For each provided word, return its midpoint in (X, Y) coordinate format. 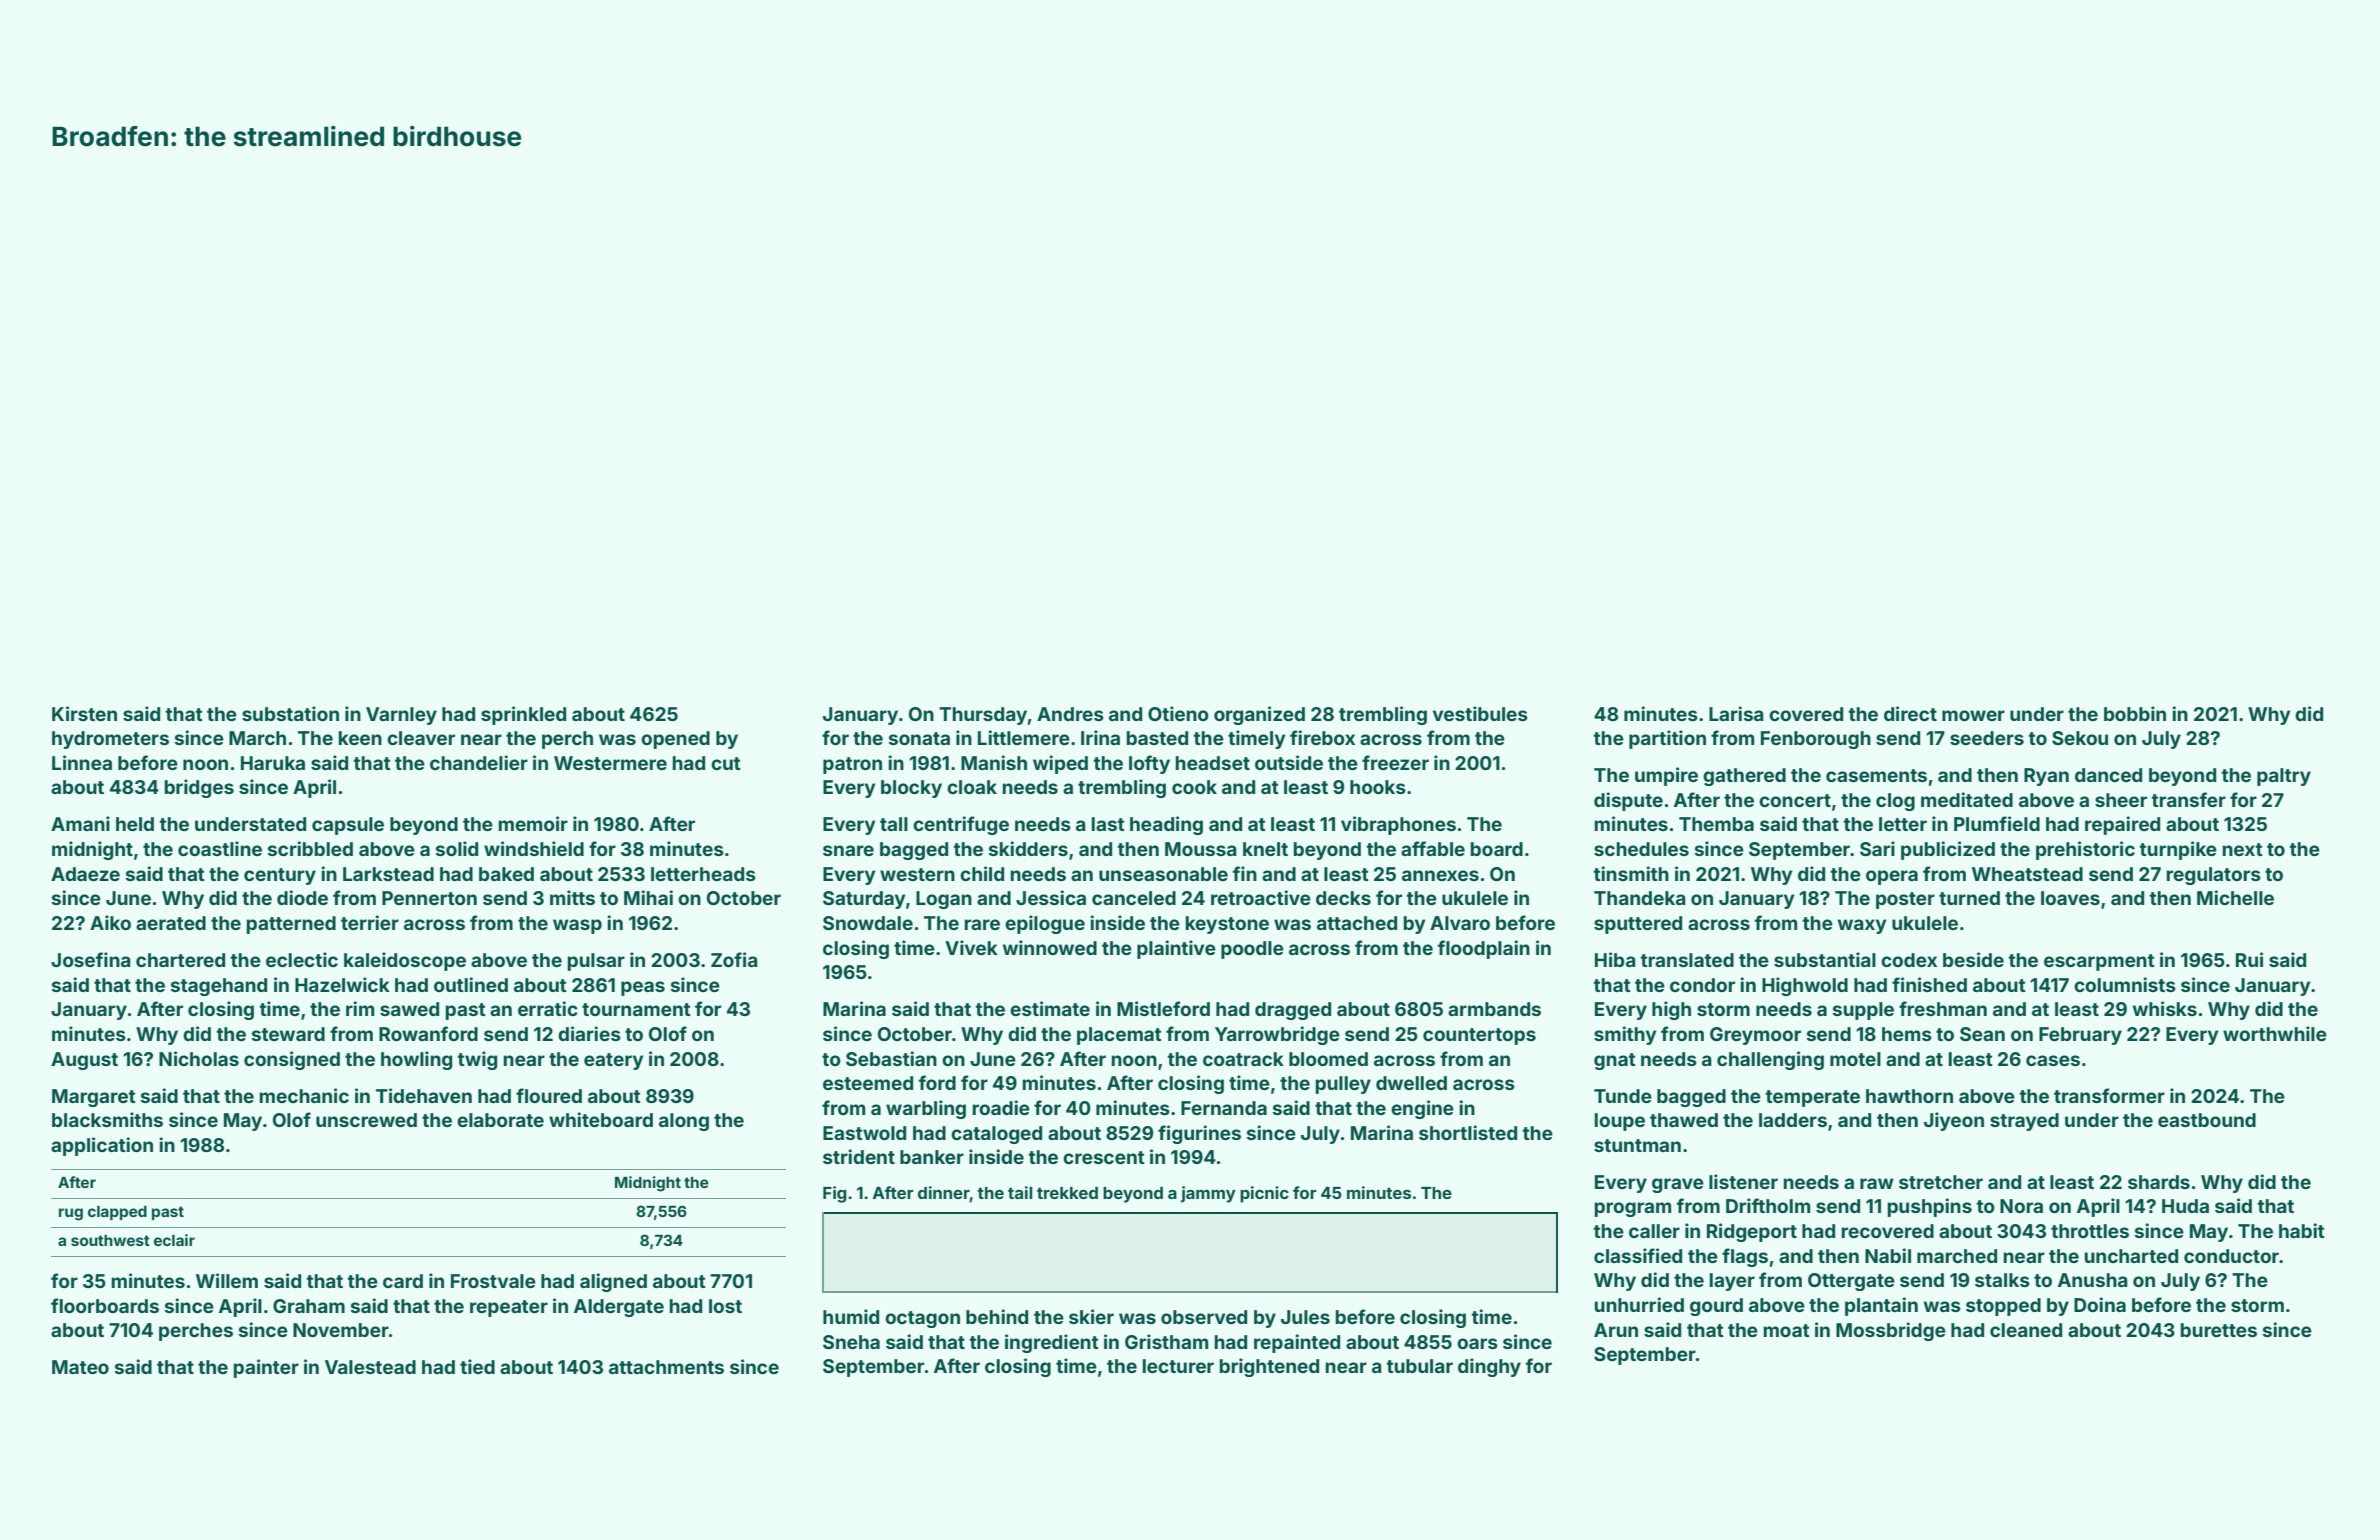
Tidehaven (424, 1095)
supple (1863, 1011)
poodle (1252, 950)
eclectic (302, 959)
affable (1433, 848)
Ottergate (1851, 1282)
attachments (666, 1367)
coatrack (1243, 1059)
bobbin (2135, 713)
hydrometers (110, 740)
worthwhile (2275, 1033)
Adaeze (85, 874)
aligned (613, 1282)
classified (1638, 1255)
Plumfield (1997, 823)
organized (1259, 715)
